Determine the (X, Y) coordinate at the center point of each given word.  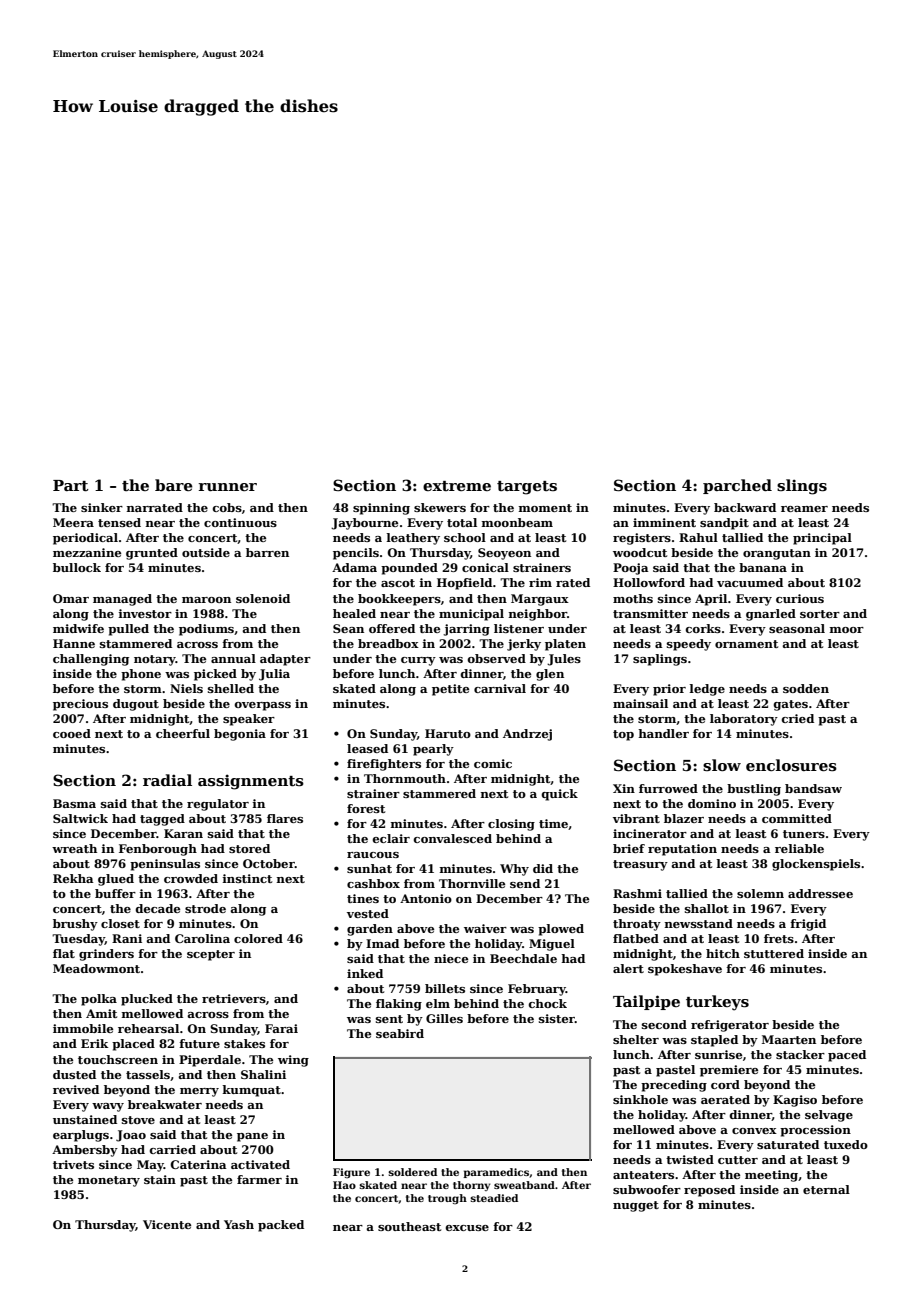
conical (485, 567)
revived (76, 1089)
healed (354, 613)
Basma (74, 803)
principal (822, 539)
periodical (85, 539)
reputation (682, 850)
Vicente (167, 1224)
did (543, 868)
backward (745, 507)
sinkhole (640, 1099)
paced (847, 1056)
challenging (91, 660)
